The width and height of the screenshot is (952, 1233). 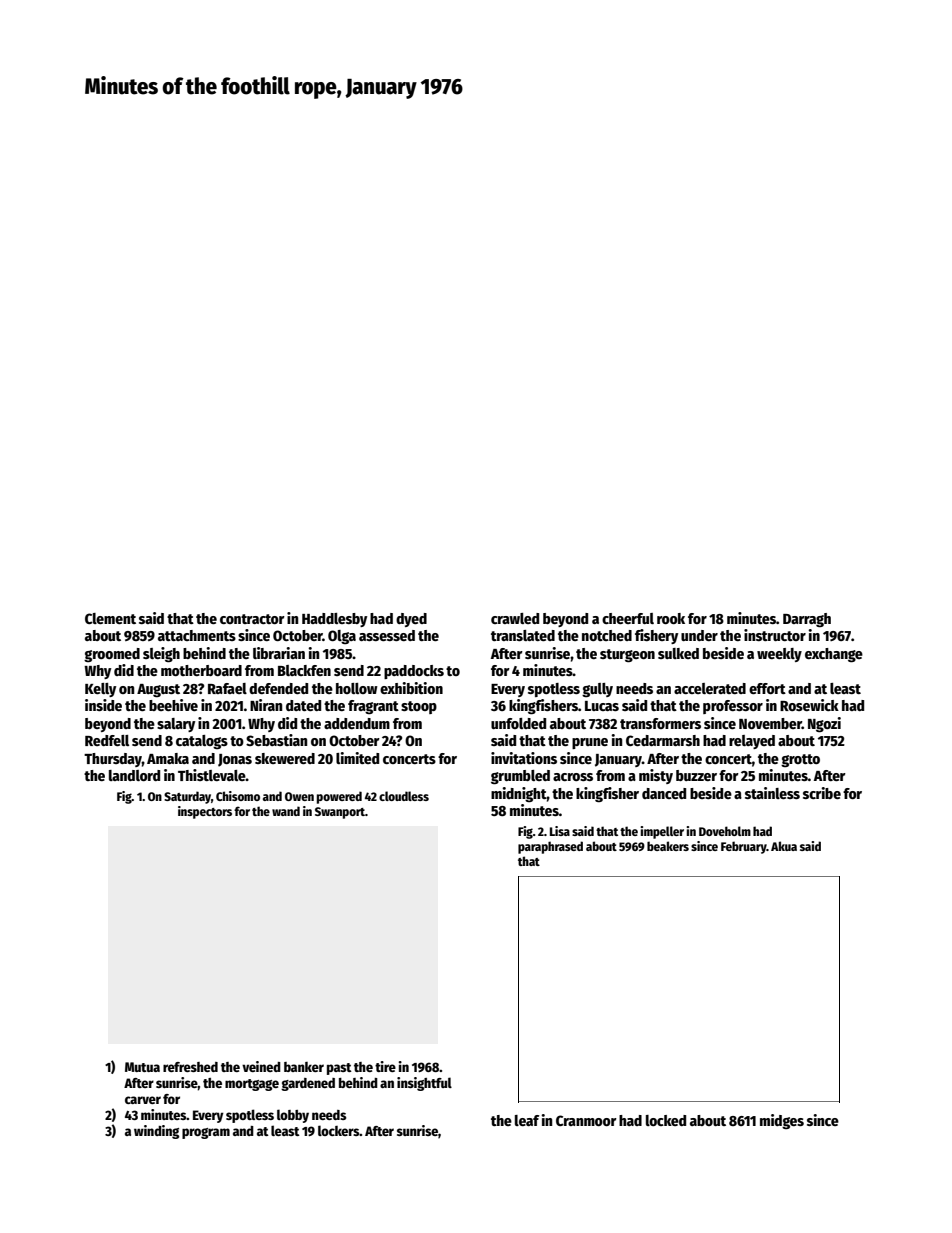 I want to click on locked, so click(x=666, y=1120).
